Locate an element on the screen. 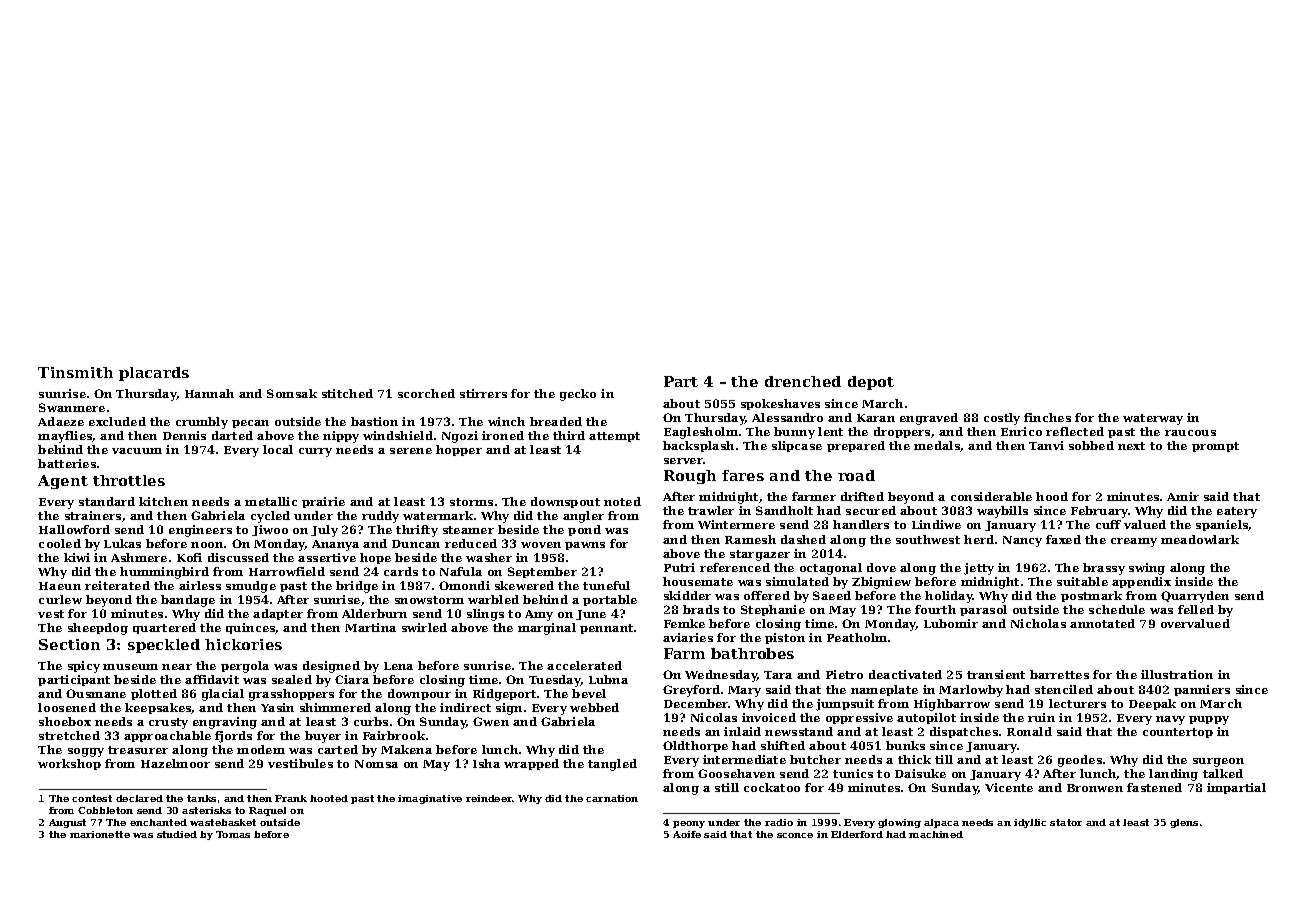 This screenshot has height=924, width=1308. ruin is located at coordinates (1041, 717).
